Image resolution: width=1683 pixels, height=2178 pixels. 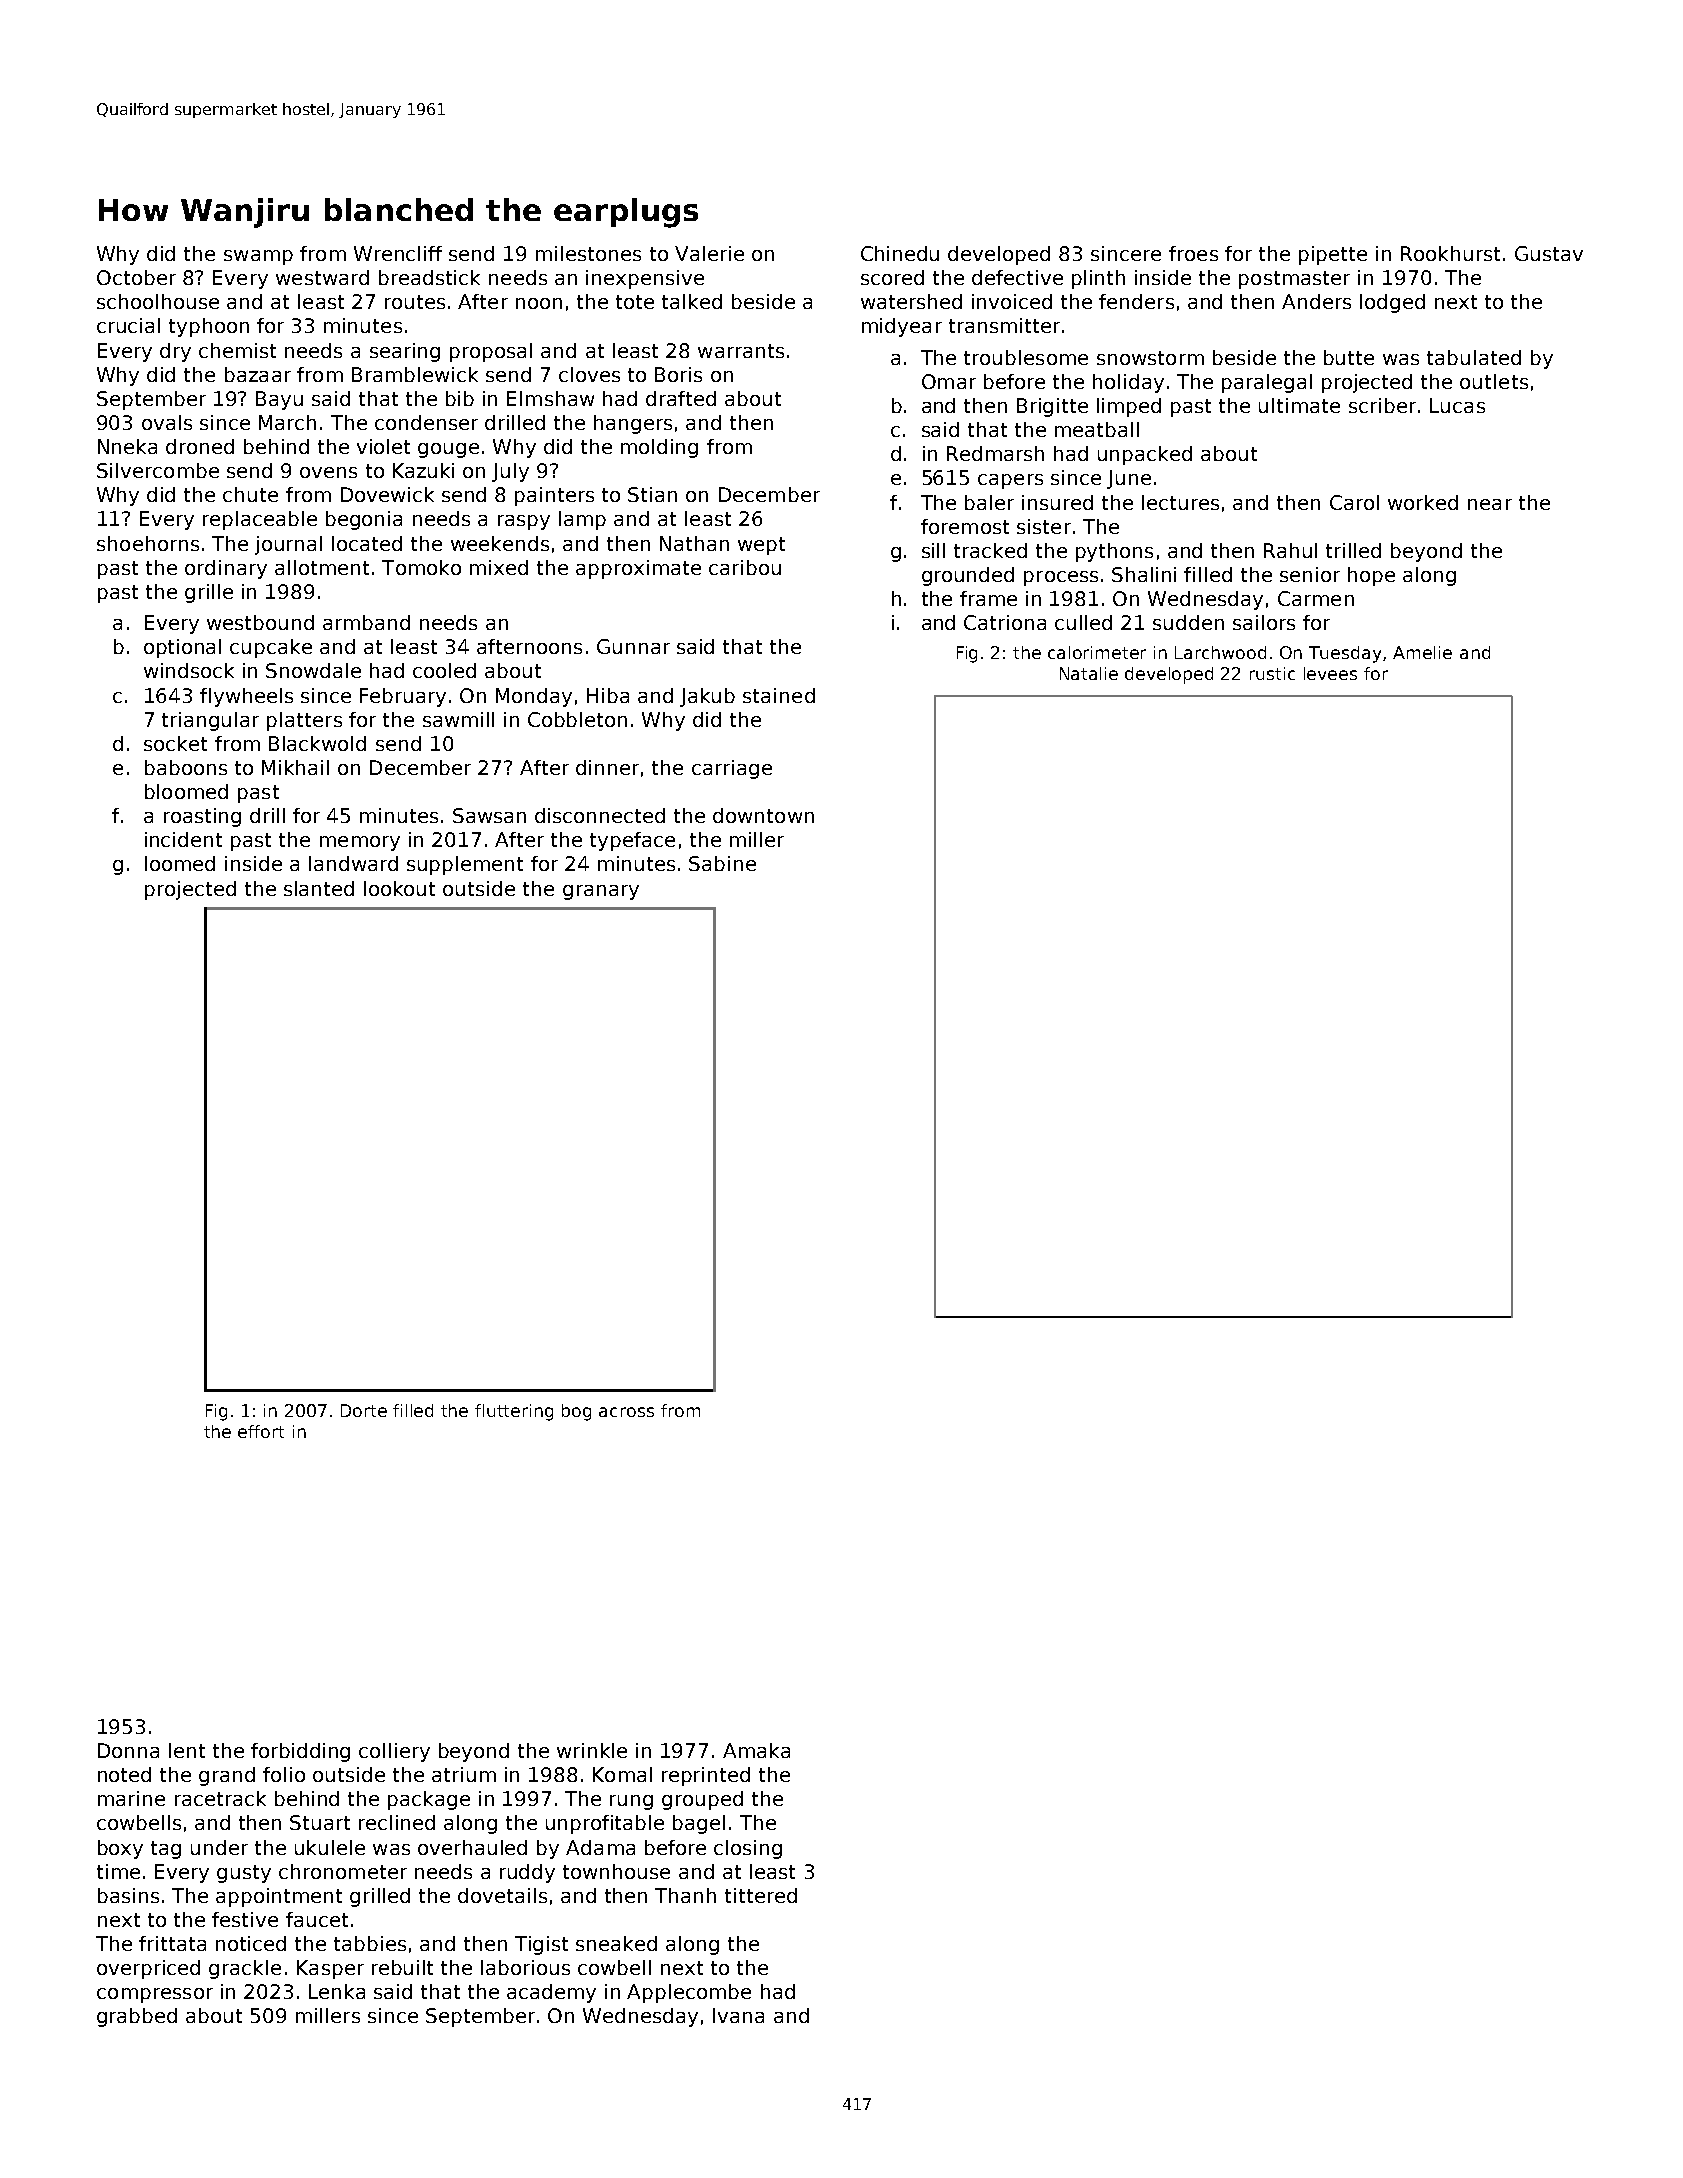 I want to click on Nneka, so click(x=127, y=446).
